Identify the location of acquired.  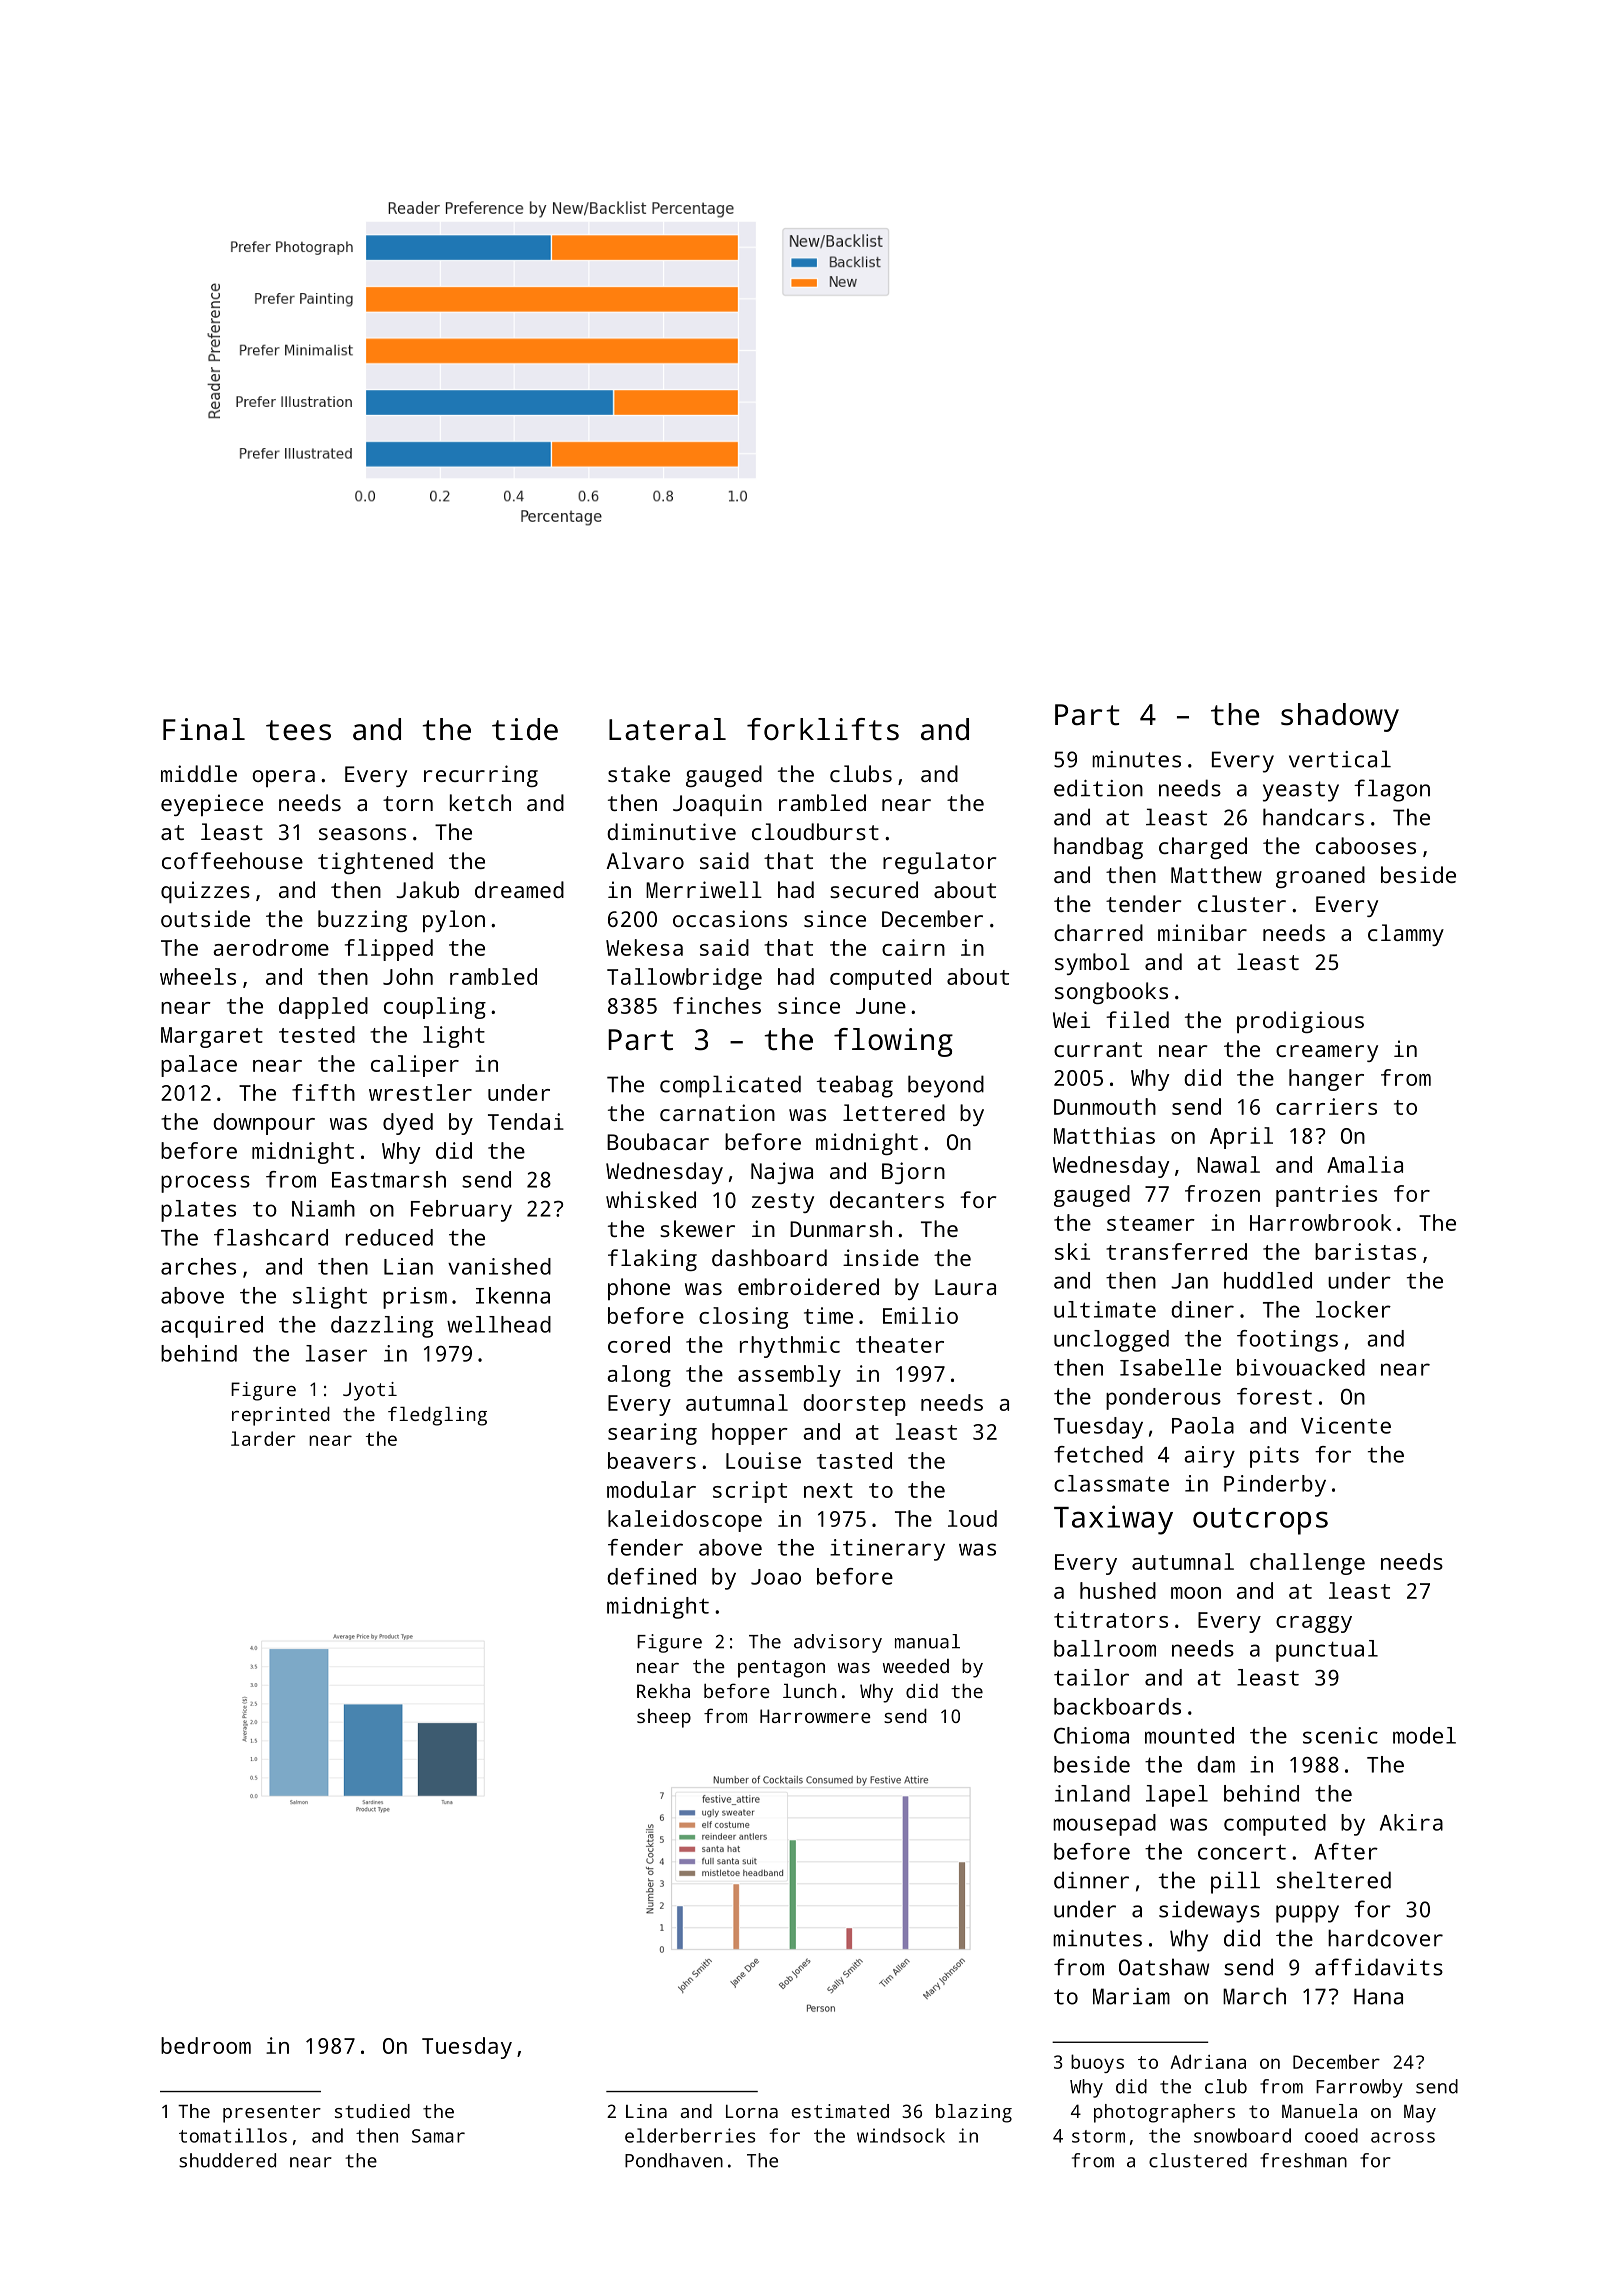
(212, 1327).
